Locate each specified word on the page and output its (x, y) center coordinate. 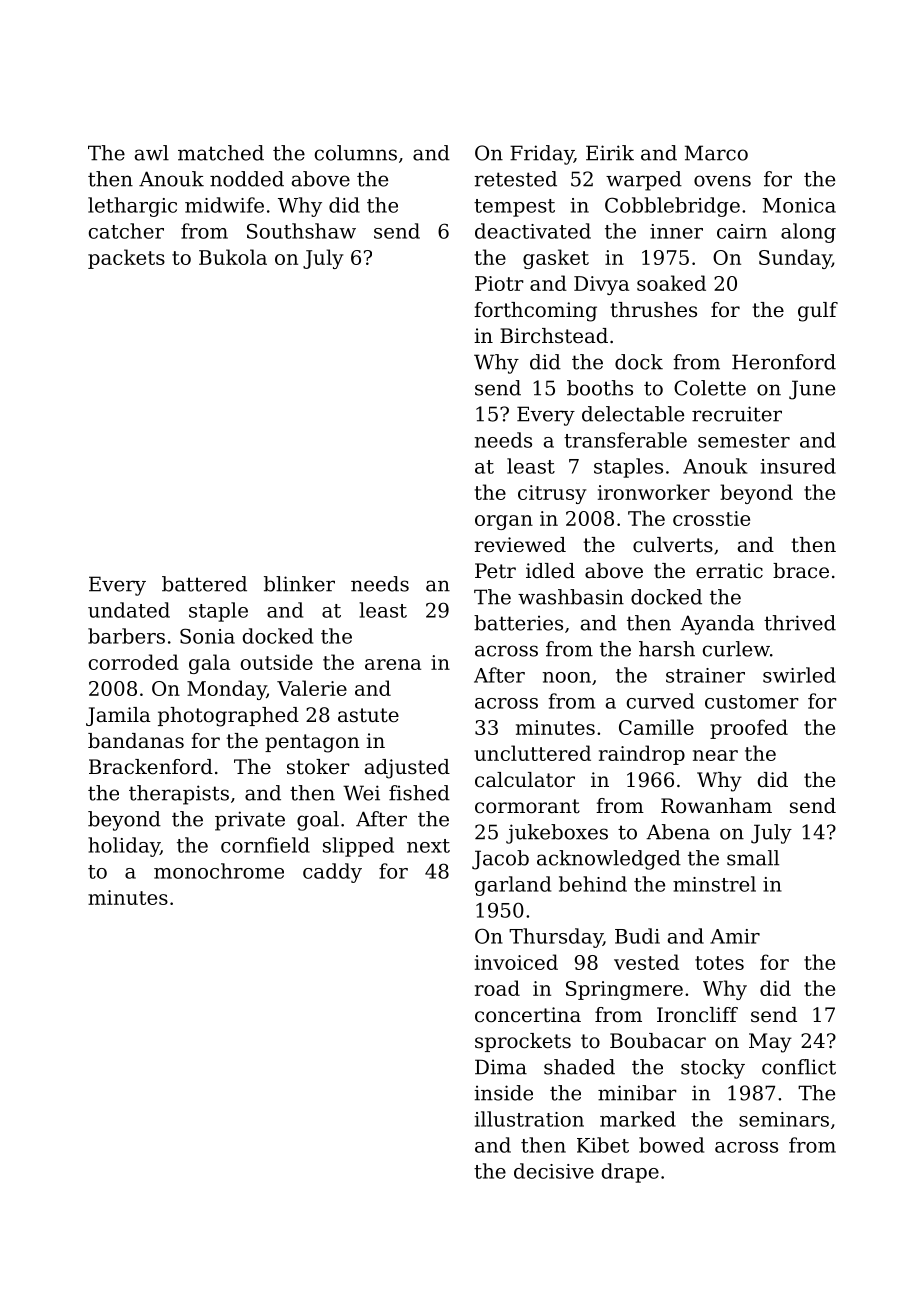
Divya (601, 285)
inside (503, 1093)
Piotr (499, 283)
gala (209, 664)
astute (368, 715)
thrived (800, 623)
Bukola (233, 257)
